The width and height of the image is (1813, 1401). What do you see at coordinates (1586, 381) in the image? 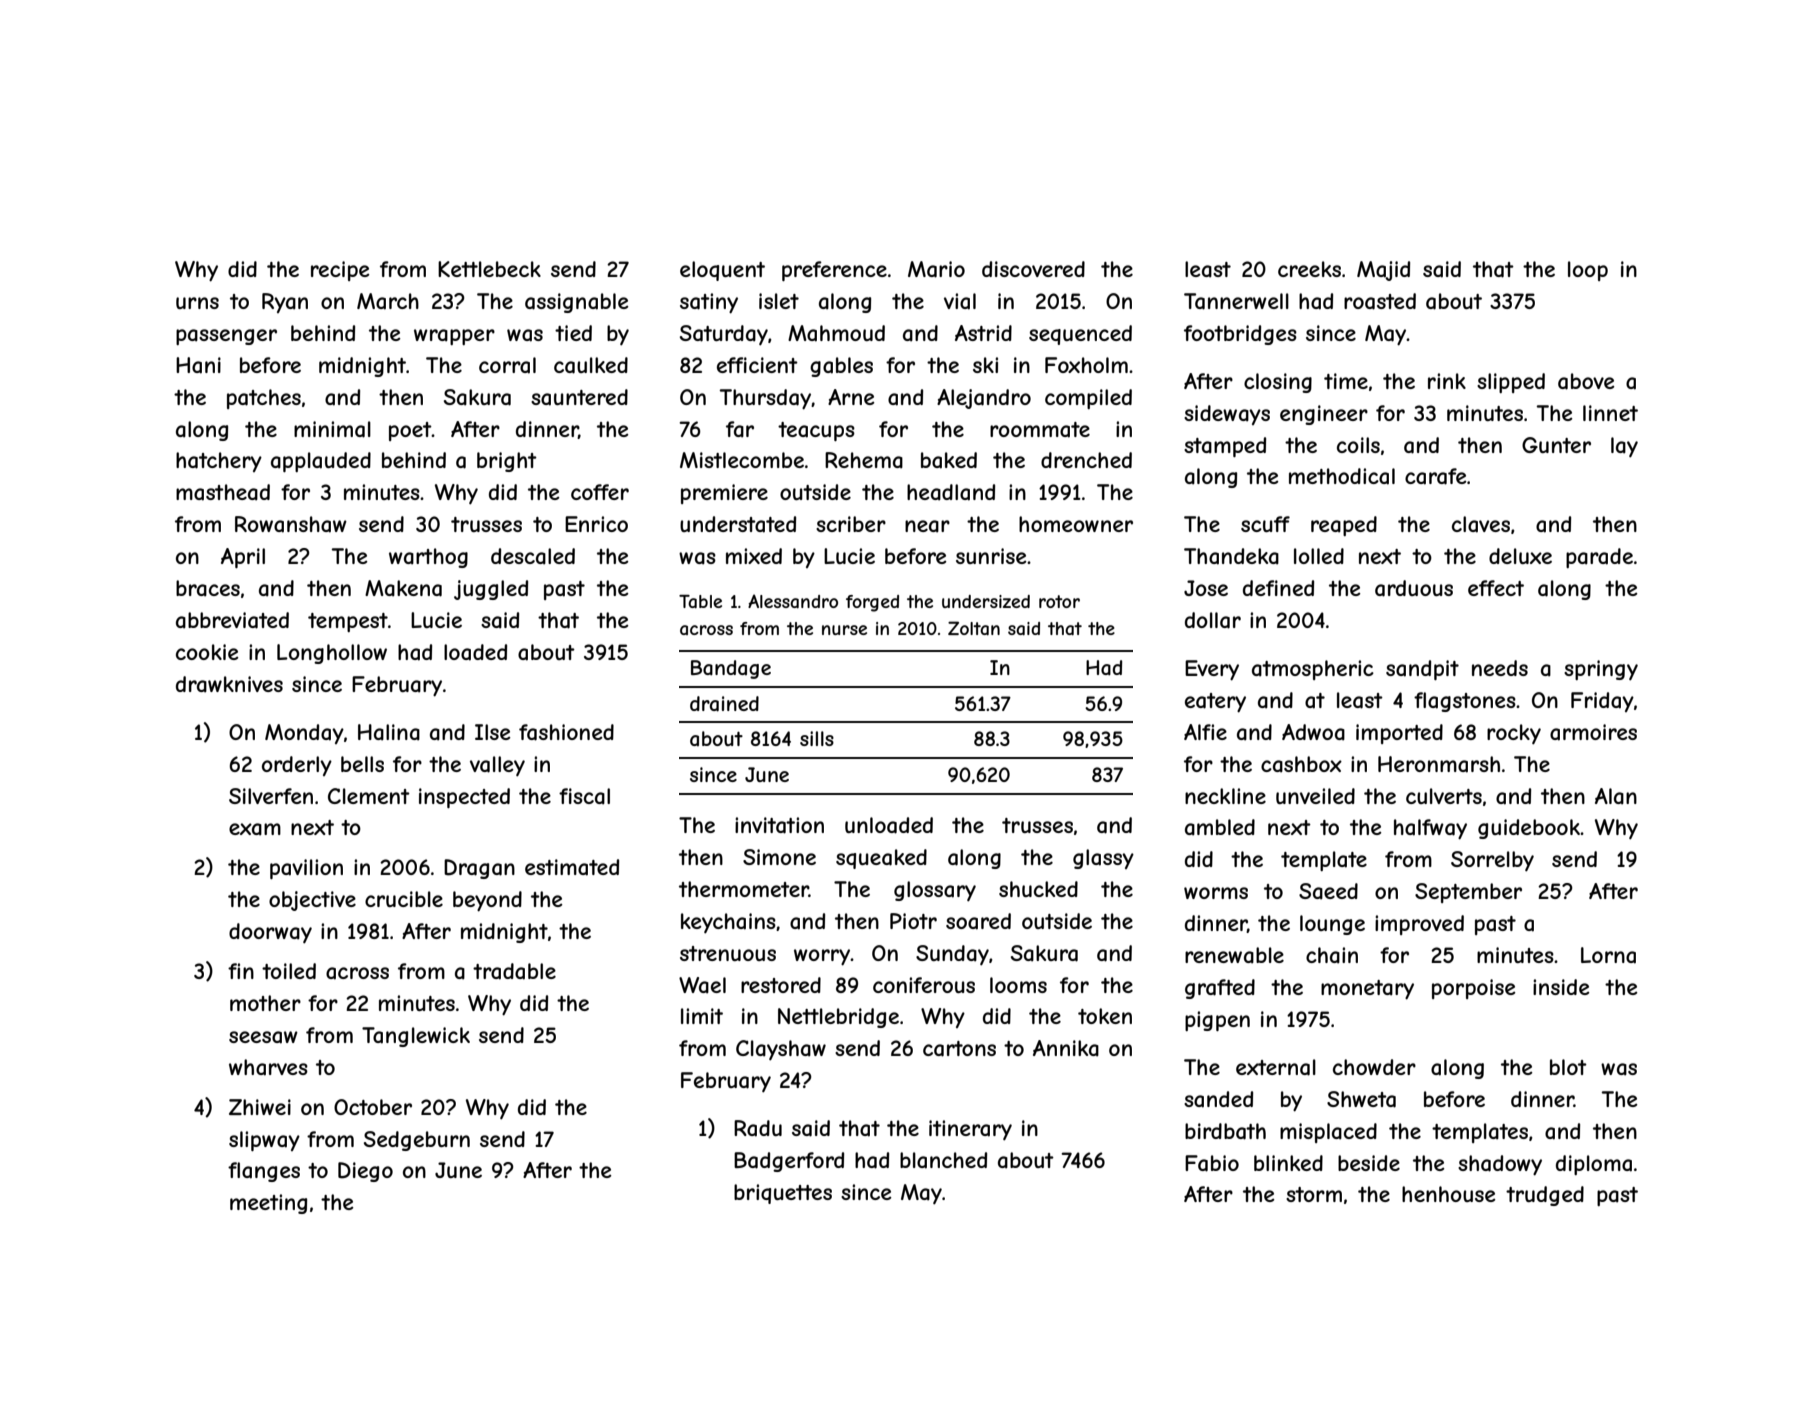
I see `above` at bounding box center [1586, 381].
